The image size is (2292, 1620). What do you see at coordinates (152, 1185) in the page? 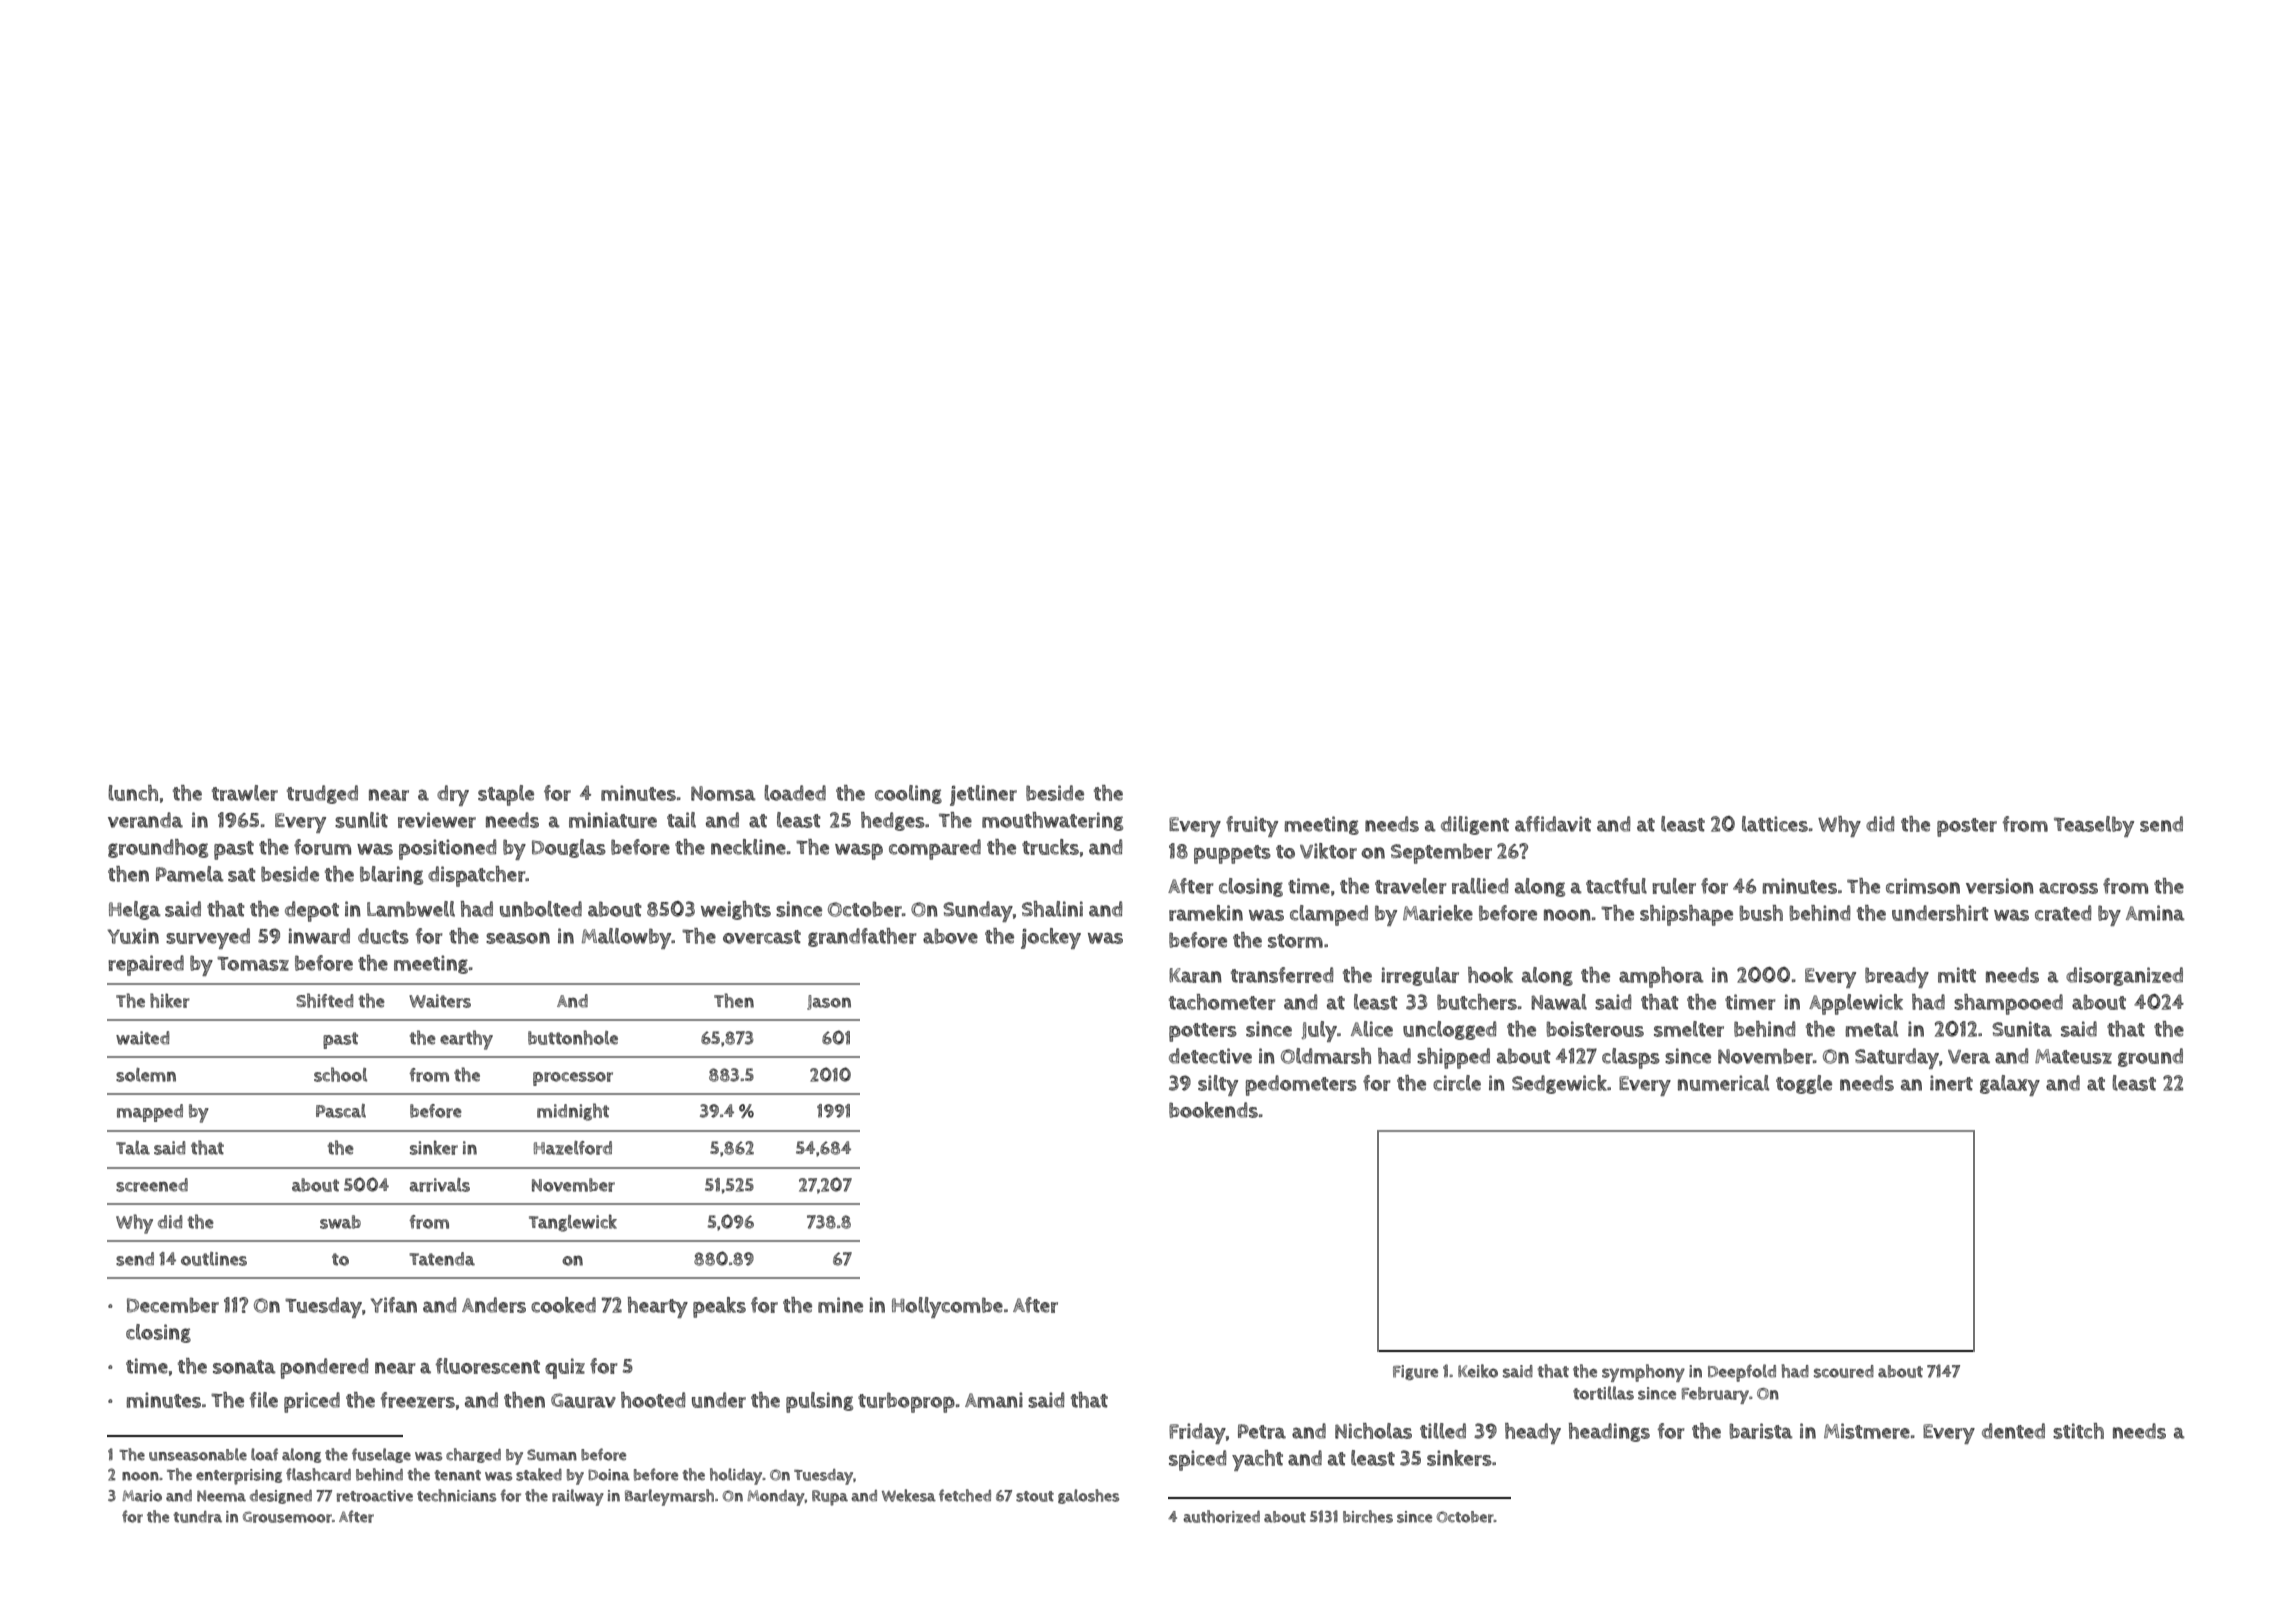
I see `screened` at bounding box center [152, 1185].
